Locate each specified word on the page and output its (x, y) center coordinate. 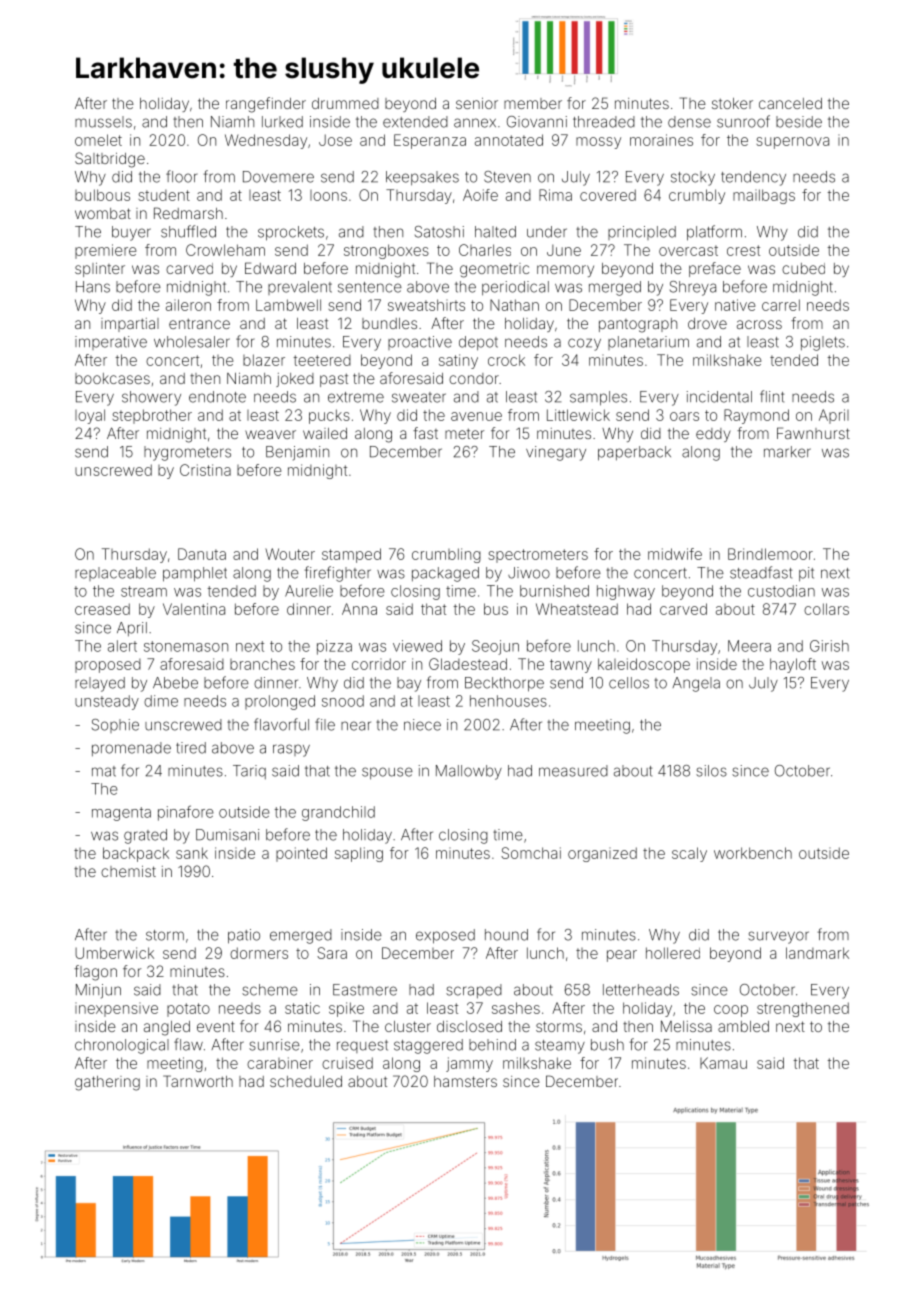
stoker (732, 103)
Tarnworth (198, 1081)
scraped (474, 991)
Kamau (723, 1063)
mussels (103, 122)
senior (477, 103)
